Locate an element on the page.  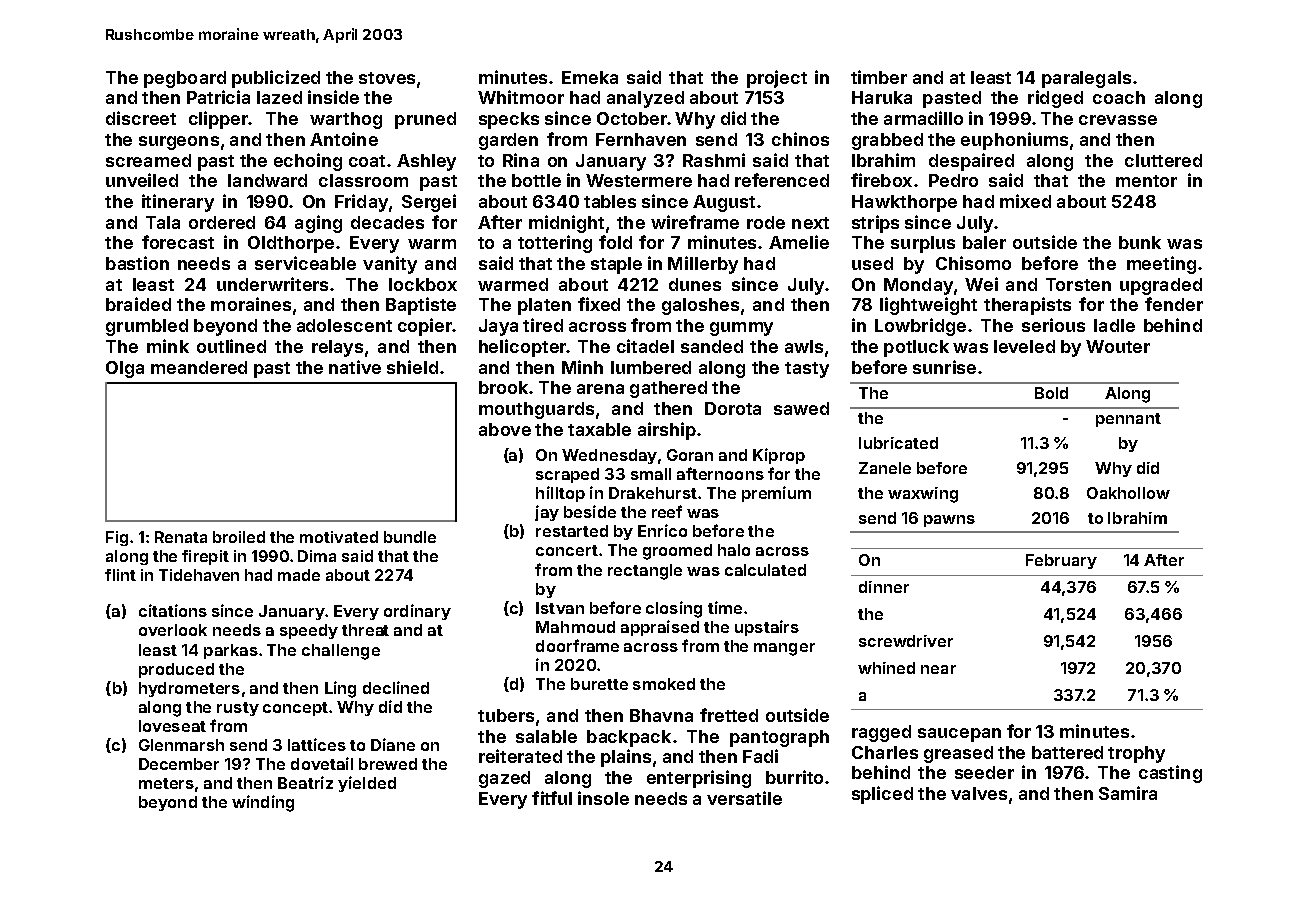
Amelie is located at coordinates (799, 242).
